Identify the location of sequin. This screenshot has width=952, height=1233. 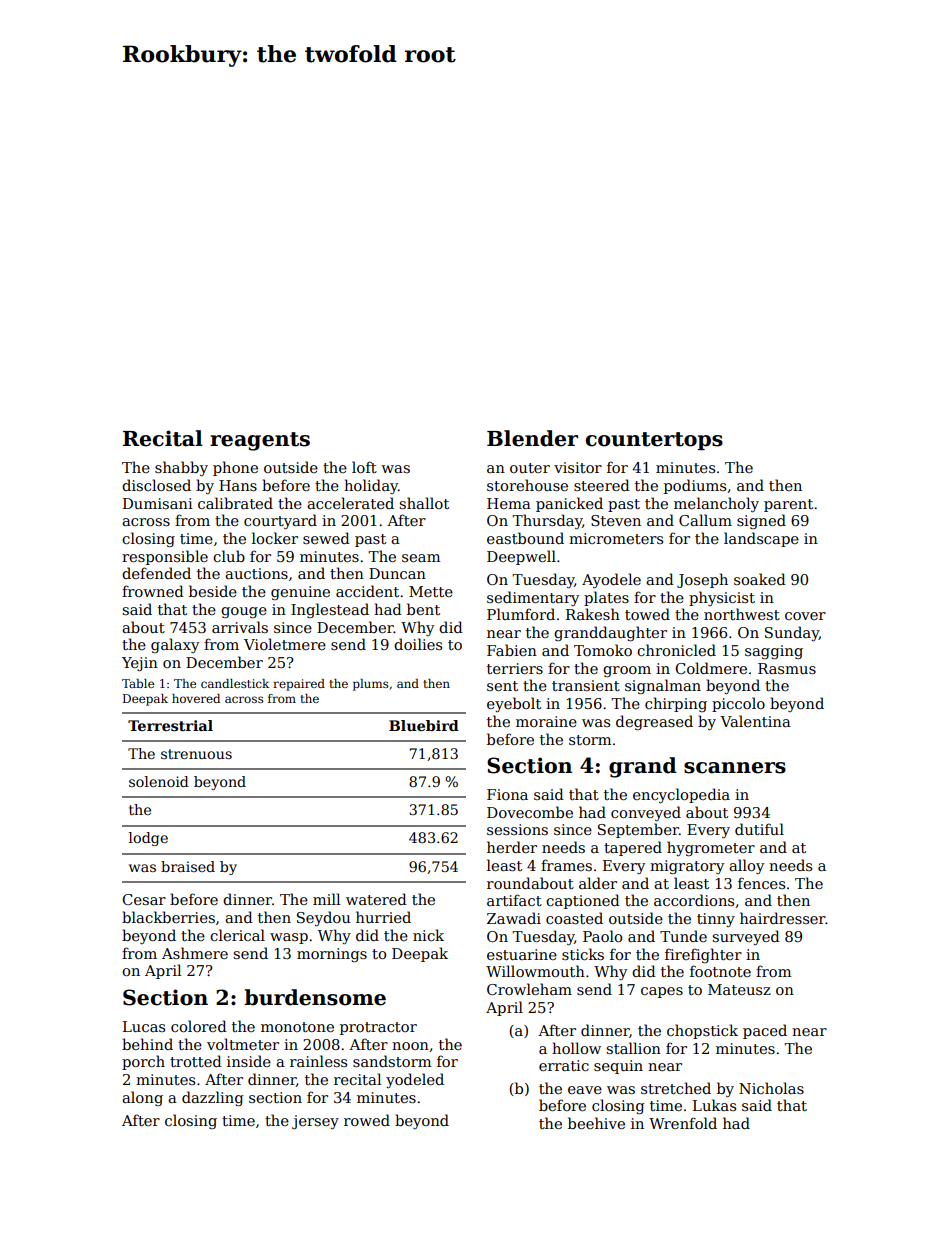
(618, 1067).
